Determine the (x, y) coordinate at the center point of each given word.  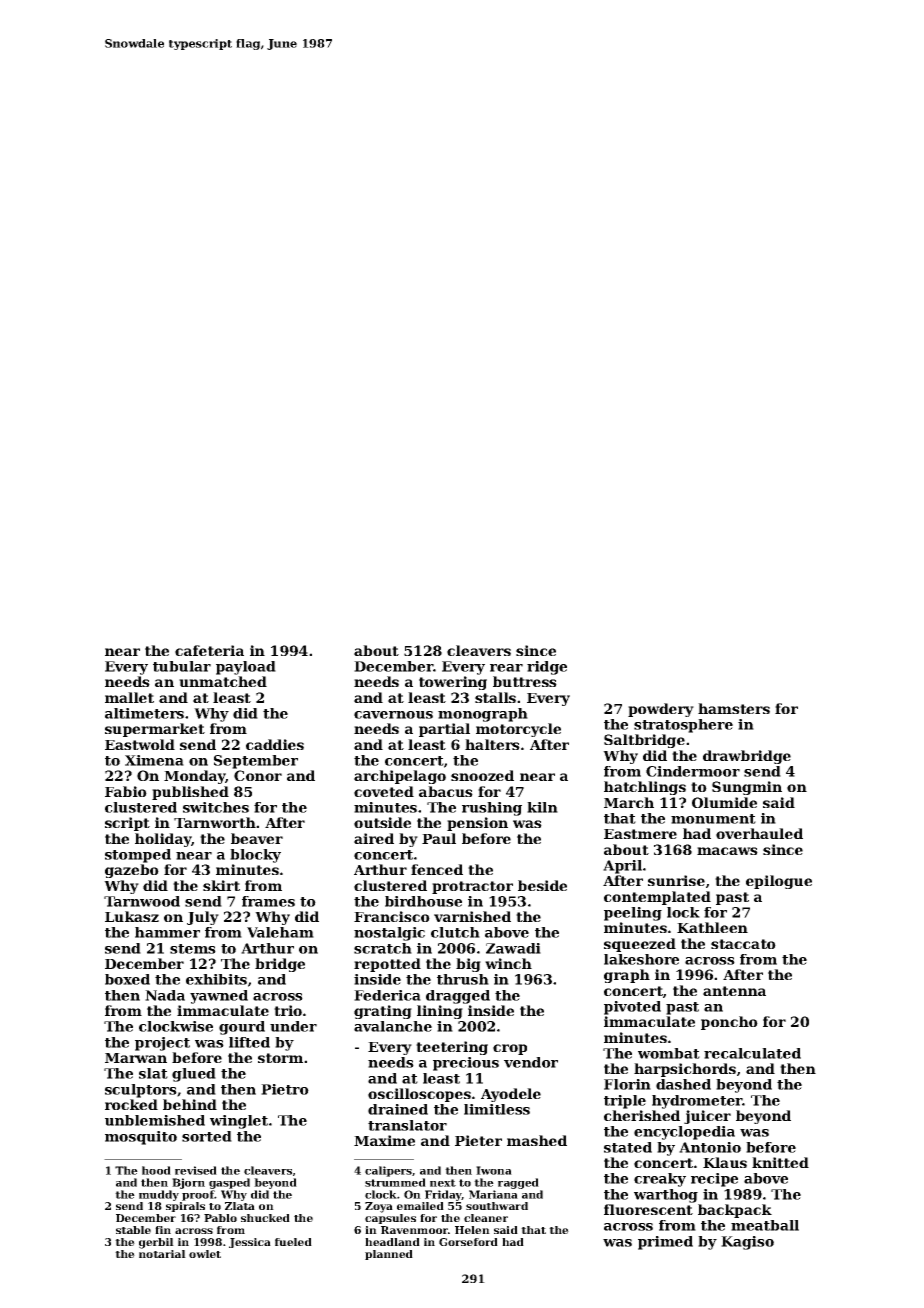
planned (389, 1255)
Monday (195, 777)
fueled (293, 1242)
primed (665, 1243)
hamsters (734, 708)
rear (506, 668)
